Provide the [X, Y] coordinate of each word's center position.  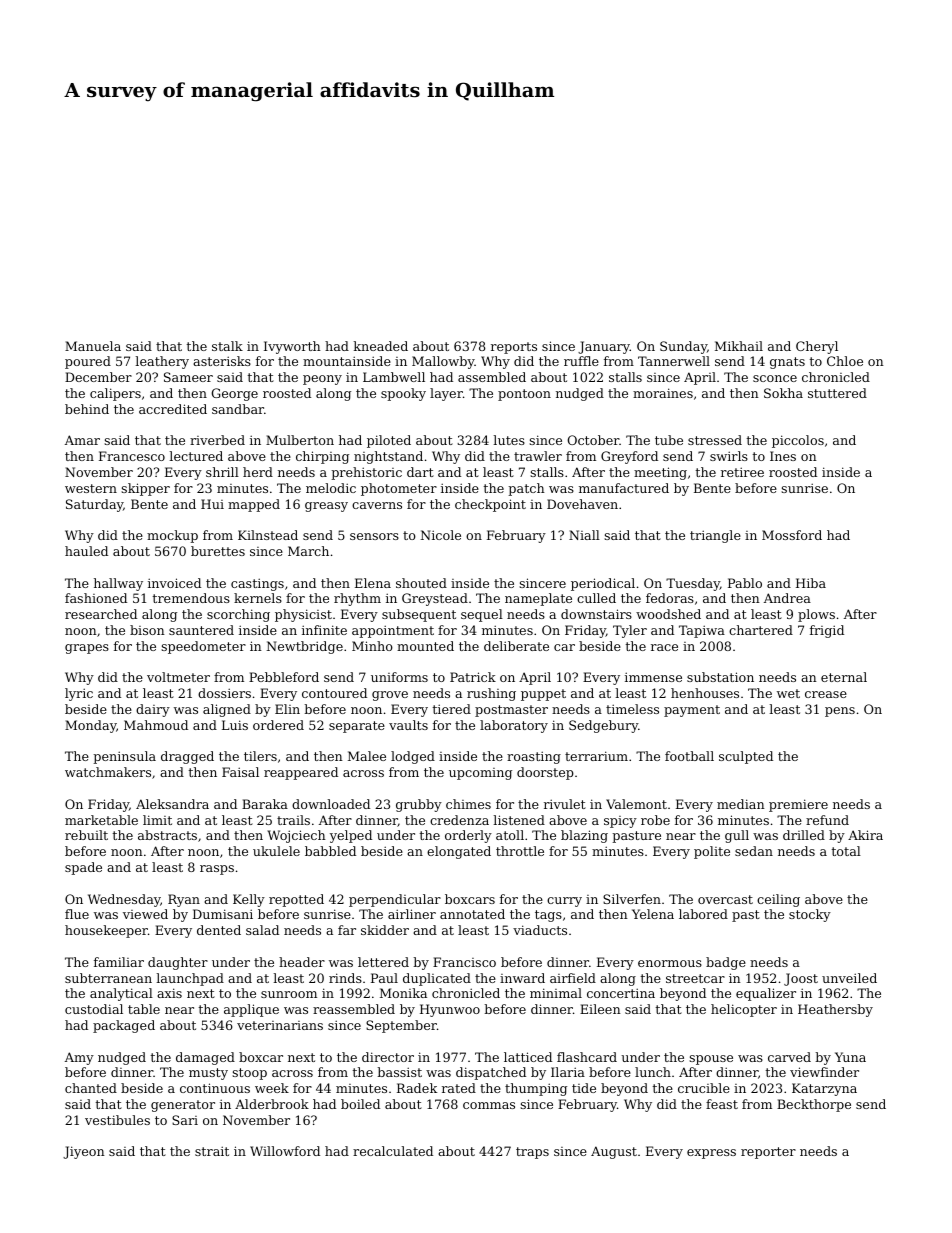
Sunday [683, 347]
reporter [768, 1153]
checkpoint [490, 505]
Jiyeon [84, 1152]
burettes [218, 551]
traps [532, 1153]
